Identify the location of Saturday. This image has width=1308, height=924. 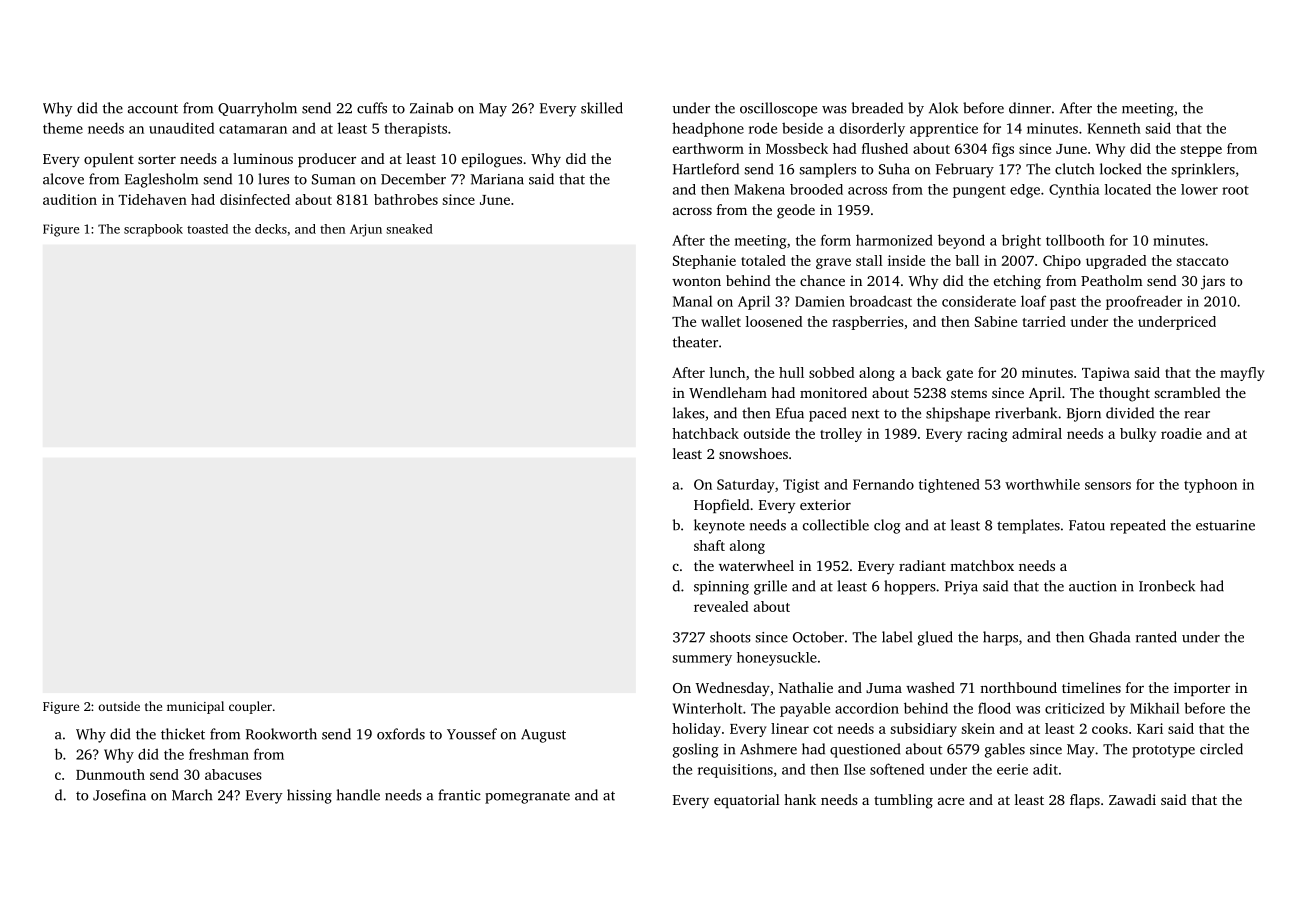
(746, 486).
